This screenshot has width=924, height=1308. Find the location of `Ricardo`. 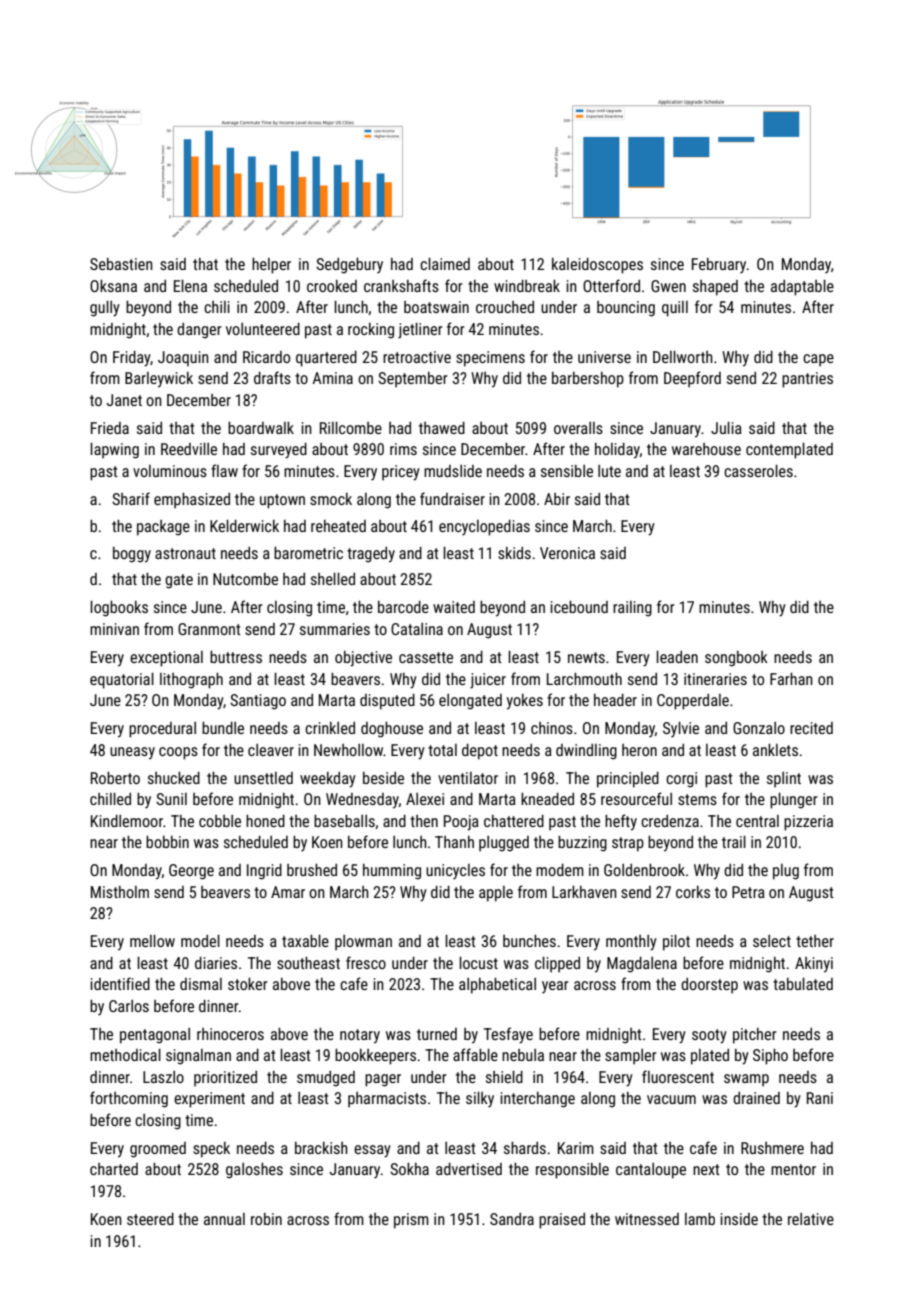

Ricardo is located at coordinates (266, 357).
